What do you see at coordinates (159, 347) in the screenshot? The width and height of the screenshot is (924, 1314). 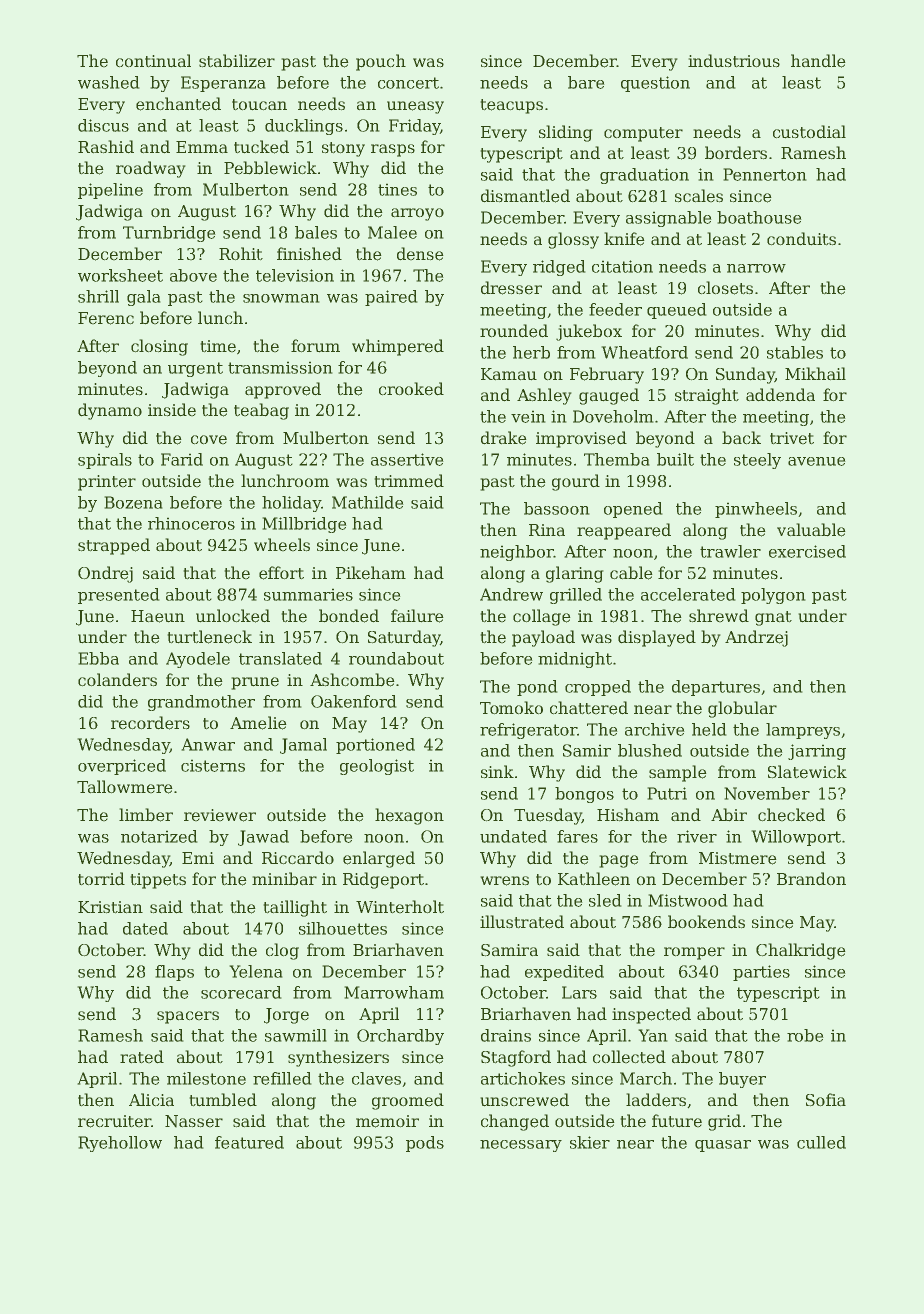 I see `closing` at bounding box center [159, 347].
